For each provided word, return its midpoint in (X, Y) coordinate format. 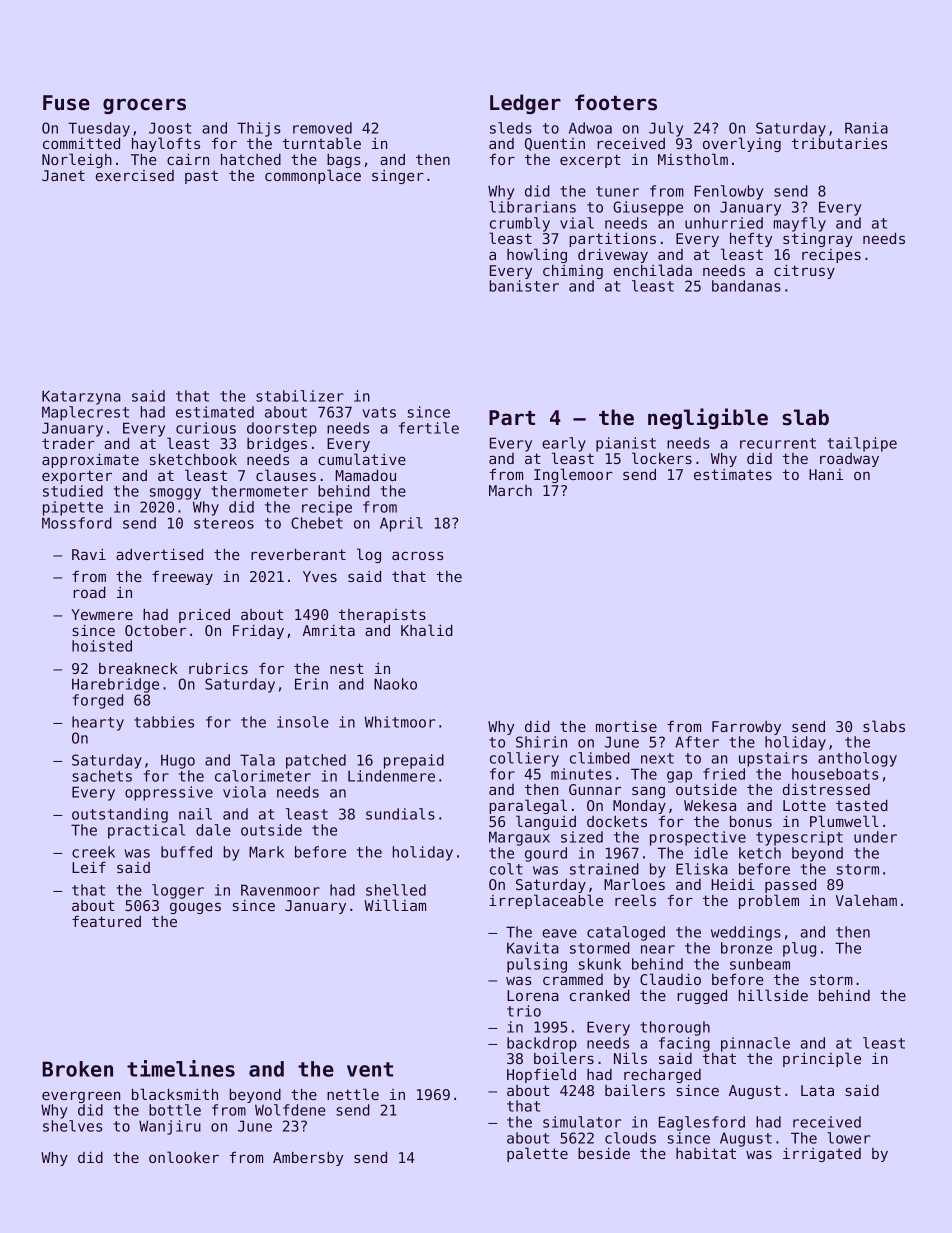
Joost (170, 128)
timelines (181, 1068)
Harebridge (115, 685)
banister (524, 286)
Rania (866, 128)
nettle (353, 1094)
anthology (857, 759)
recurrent (778, 443)
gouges (195, 908)
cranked (600, 995)
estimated (215, 412)
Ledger (525, 104)
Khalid (427, 630)
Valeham (866, 900)
